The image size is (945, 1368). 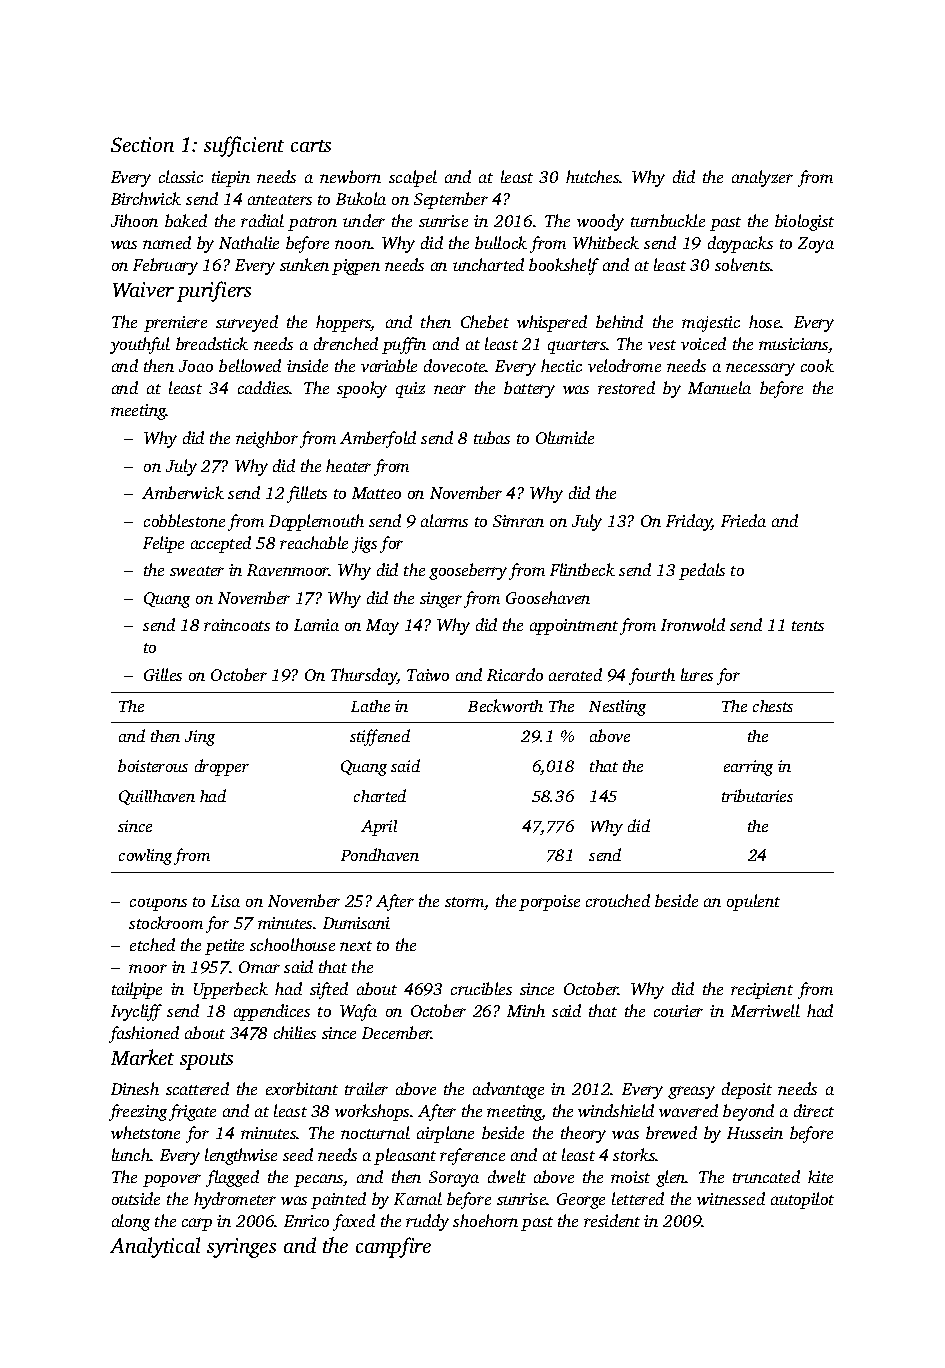 I want to click on Frieda, so click(x=743, y=520).
